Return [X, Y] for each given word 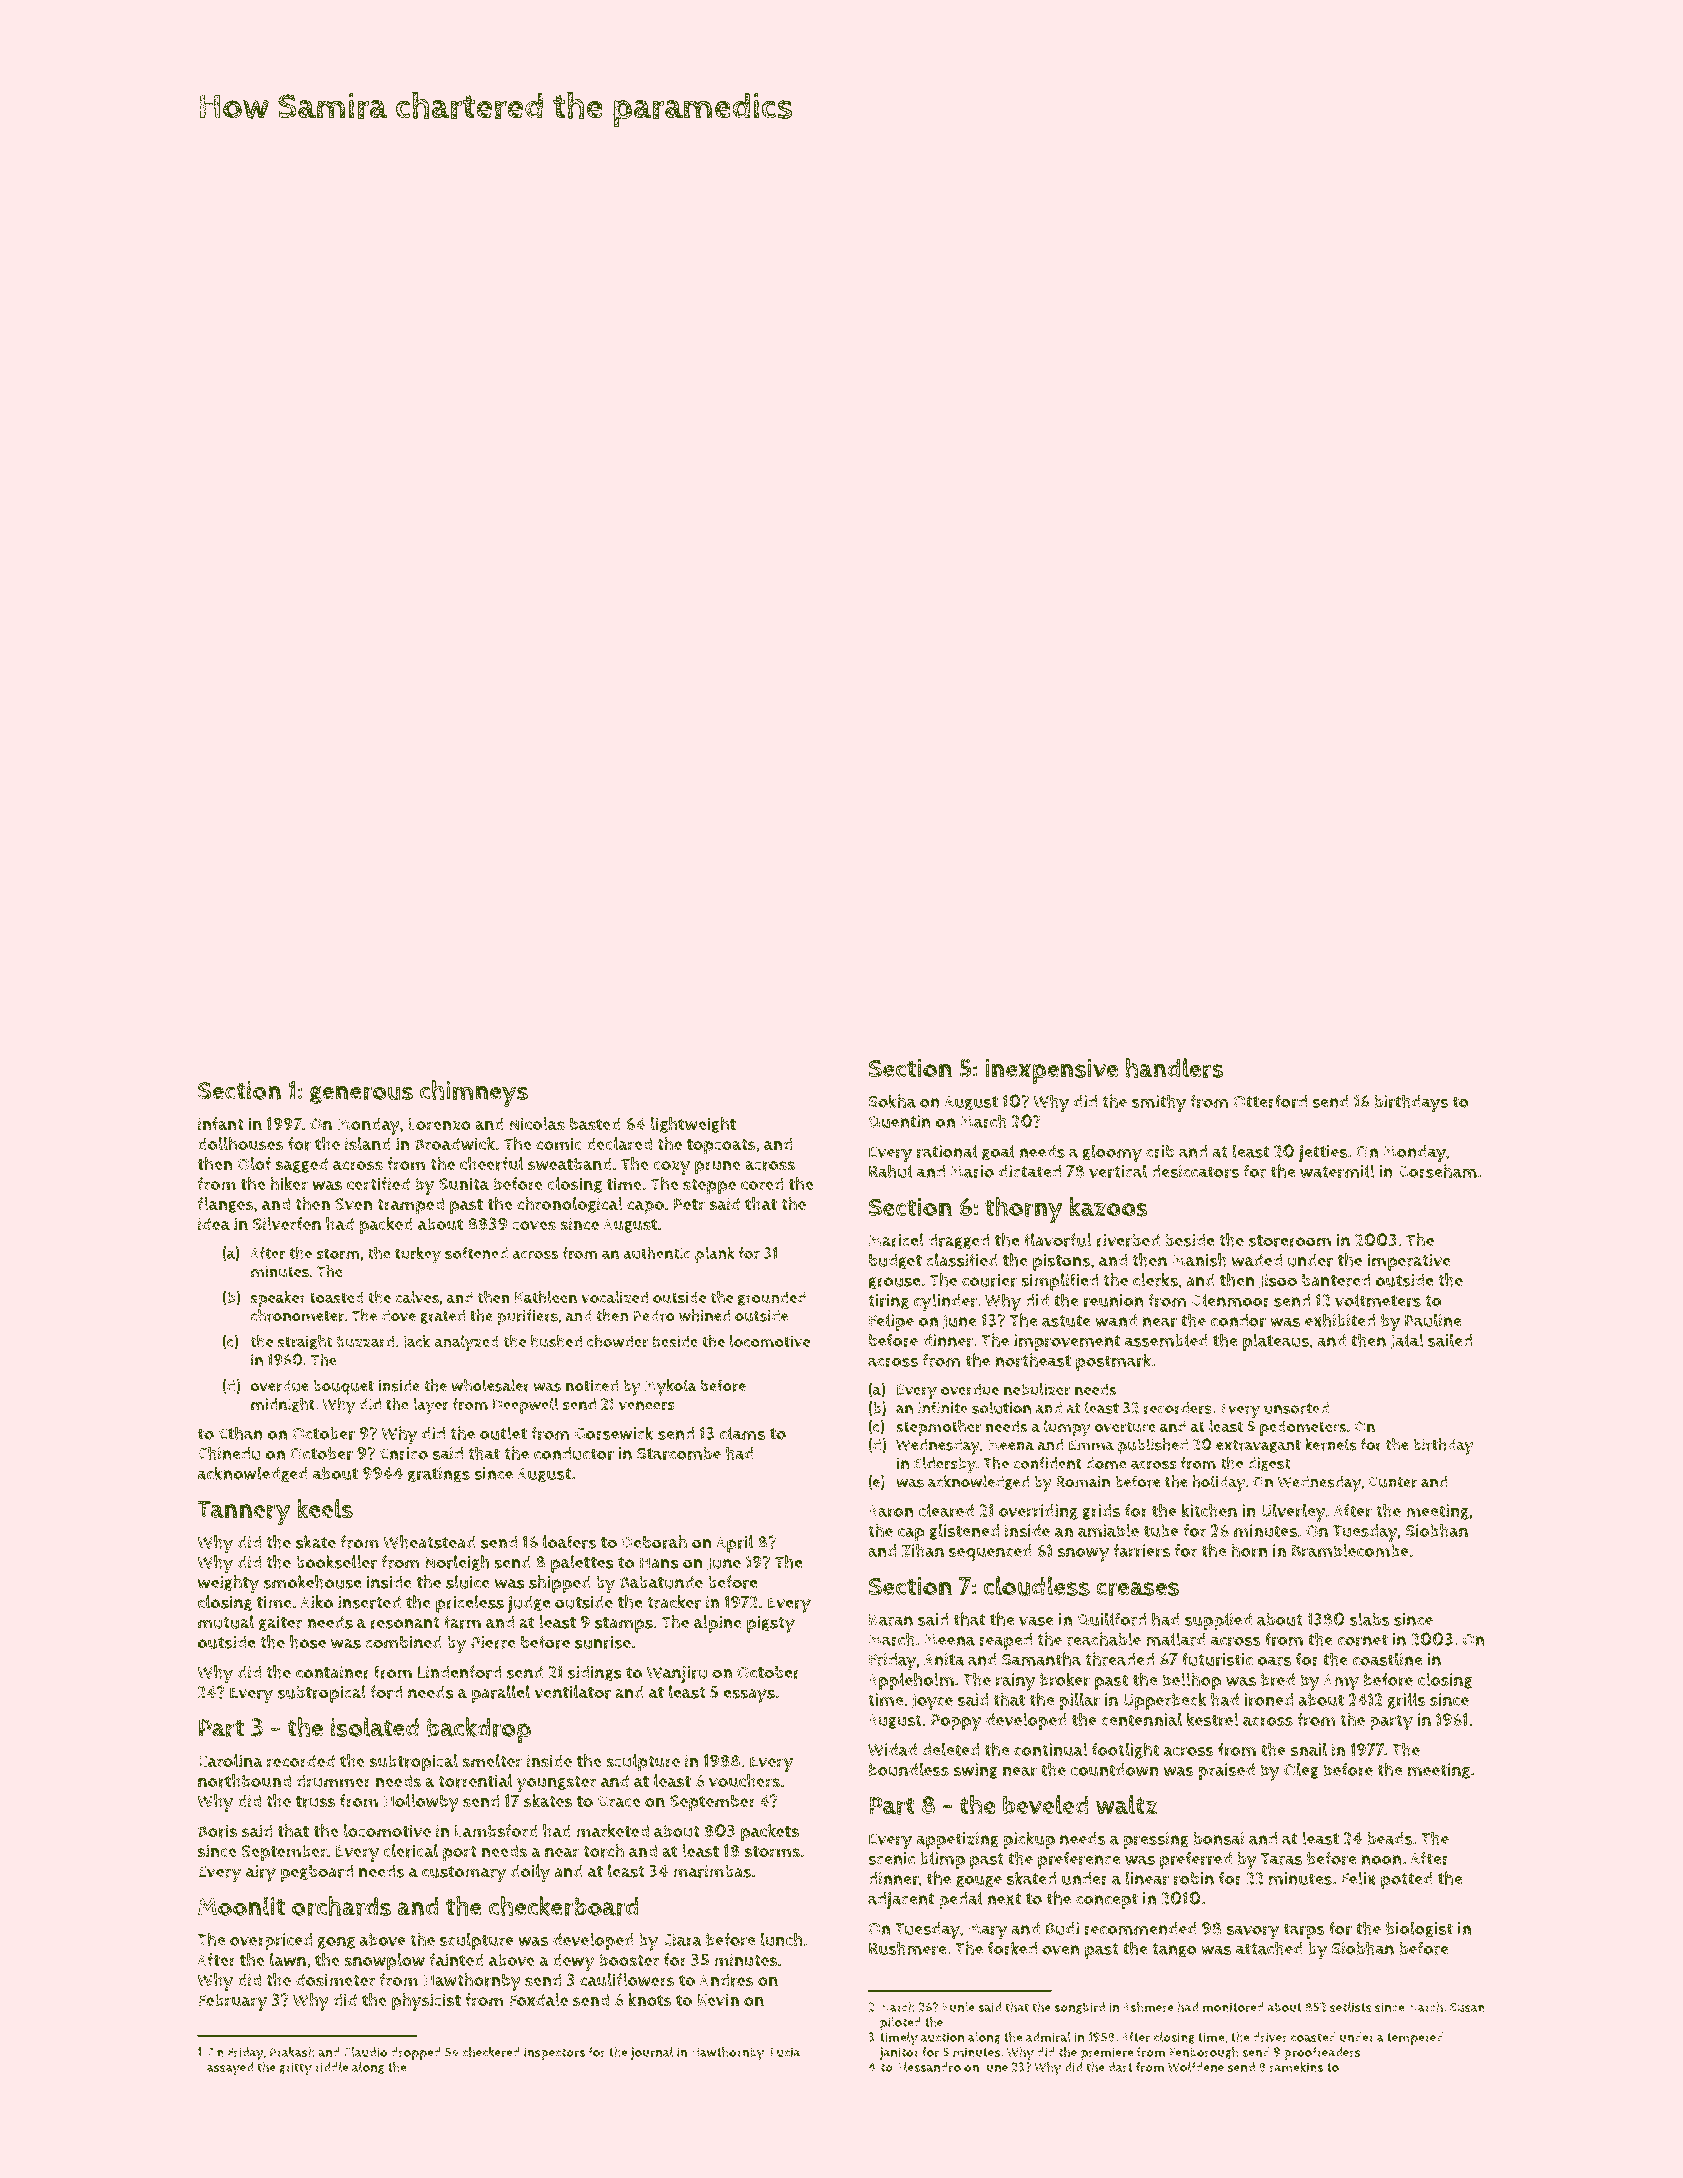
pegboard [316, 1873]
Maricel [896, 1240]
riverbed [1128, 1240]
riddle [332, 2067]
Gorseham [1437, 1171]
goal [998, 1152]
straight [305, 1342]
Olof [254, 1163]
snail [1309, 1749]
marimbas [712, 1871]
